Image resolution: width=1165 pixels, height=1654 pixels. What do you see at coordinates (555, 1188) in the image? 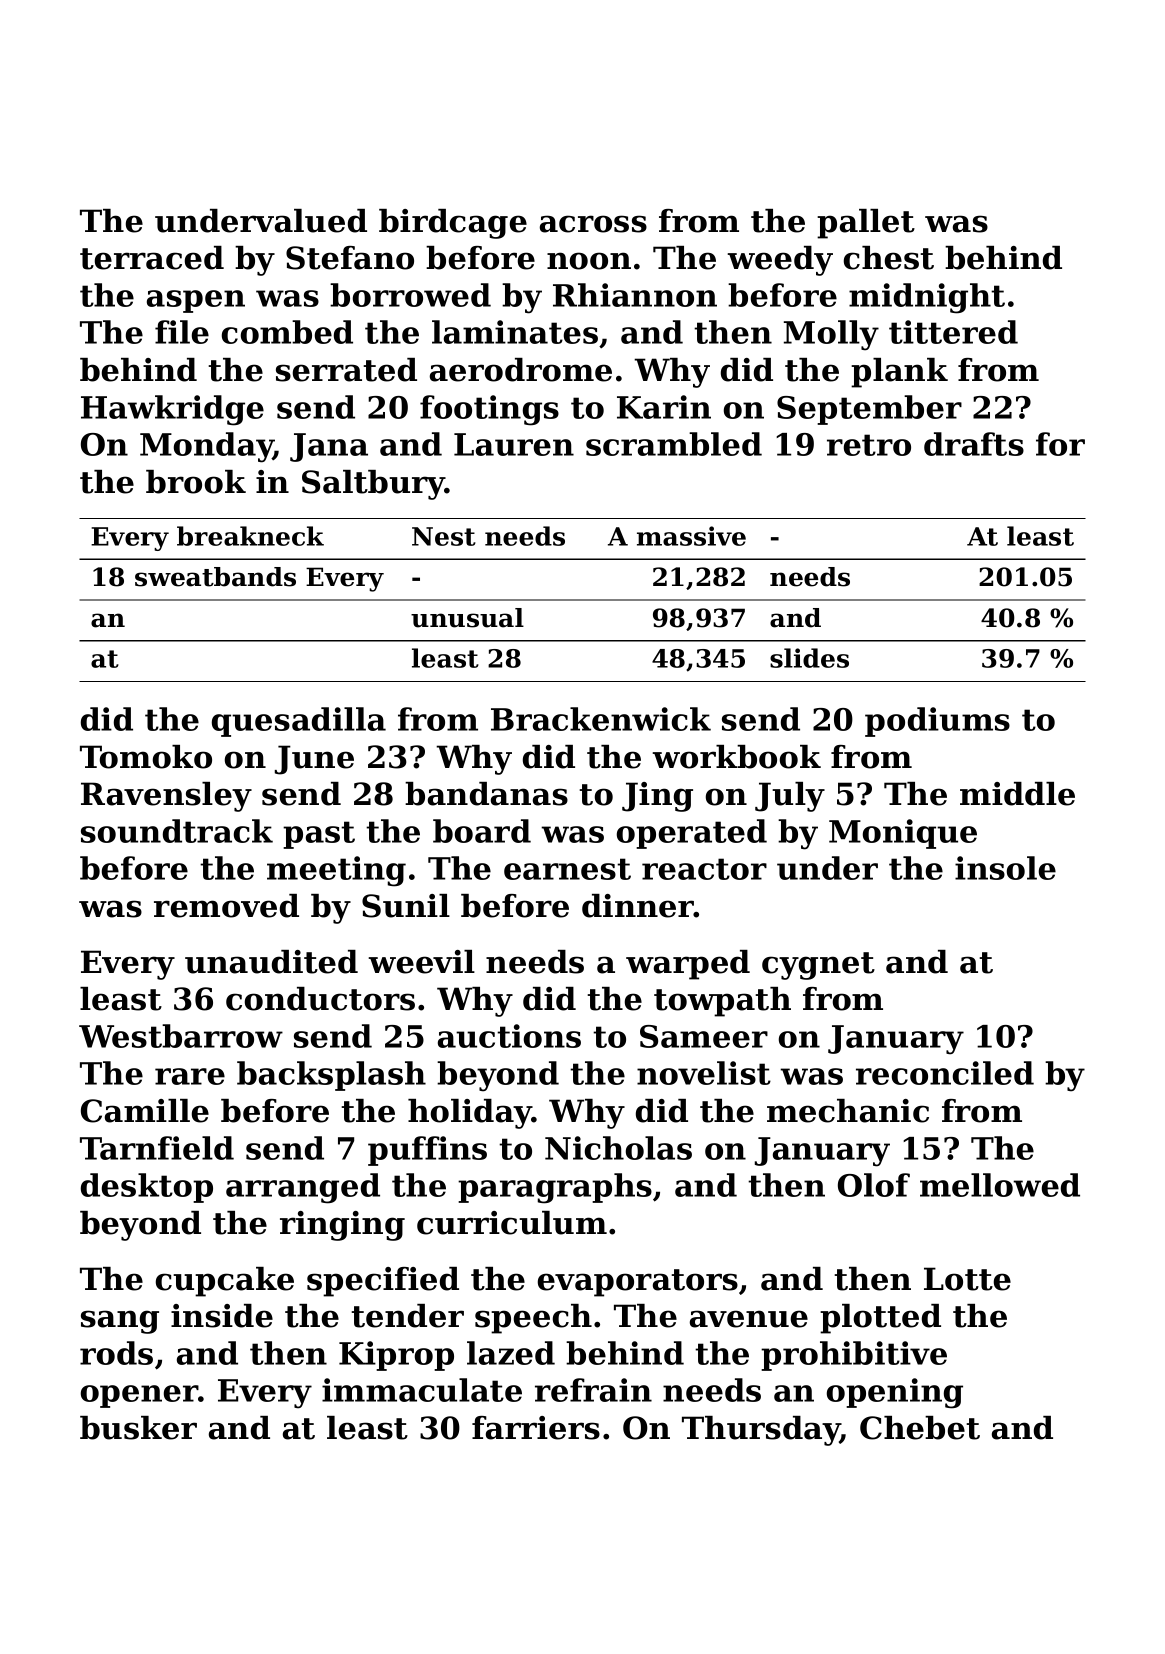
I see `paragraphs` at bounding box center [555, 1188].
